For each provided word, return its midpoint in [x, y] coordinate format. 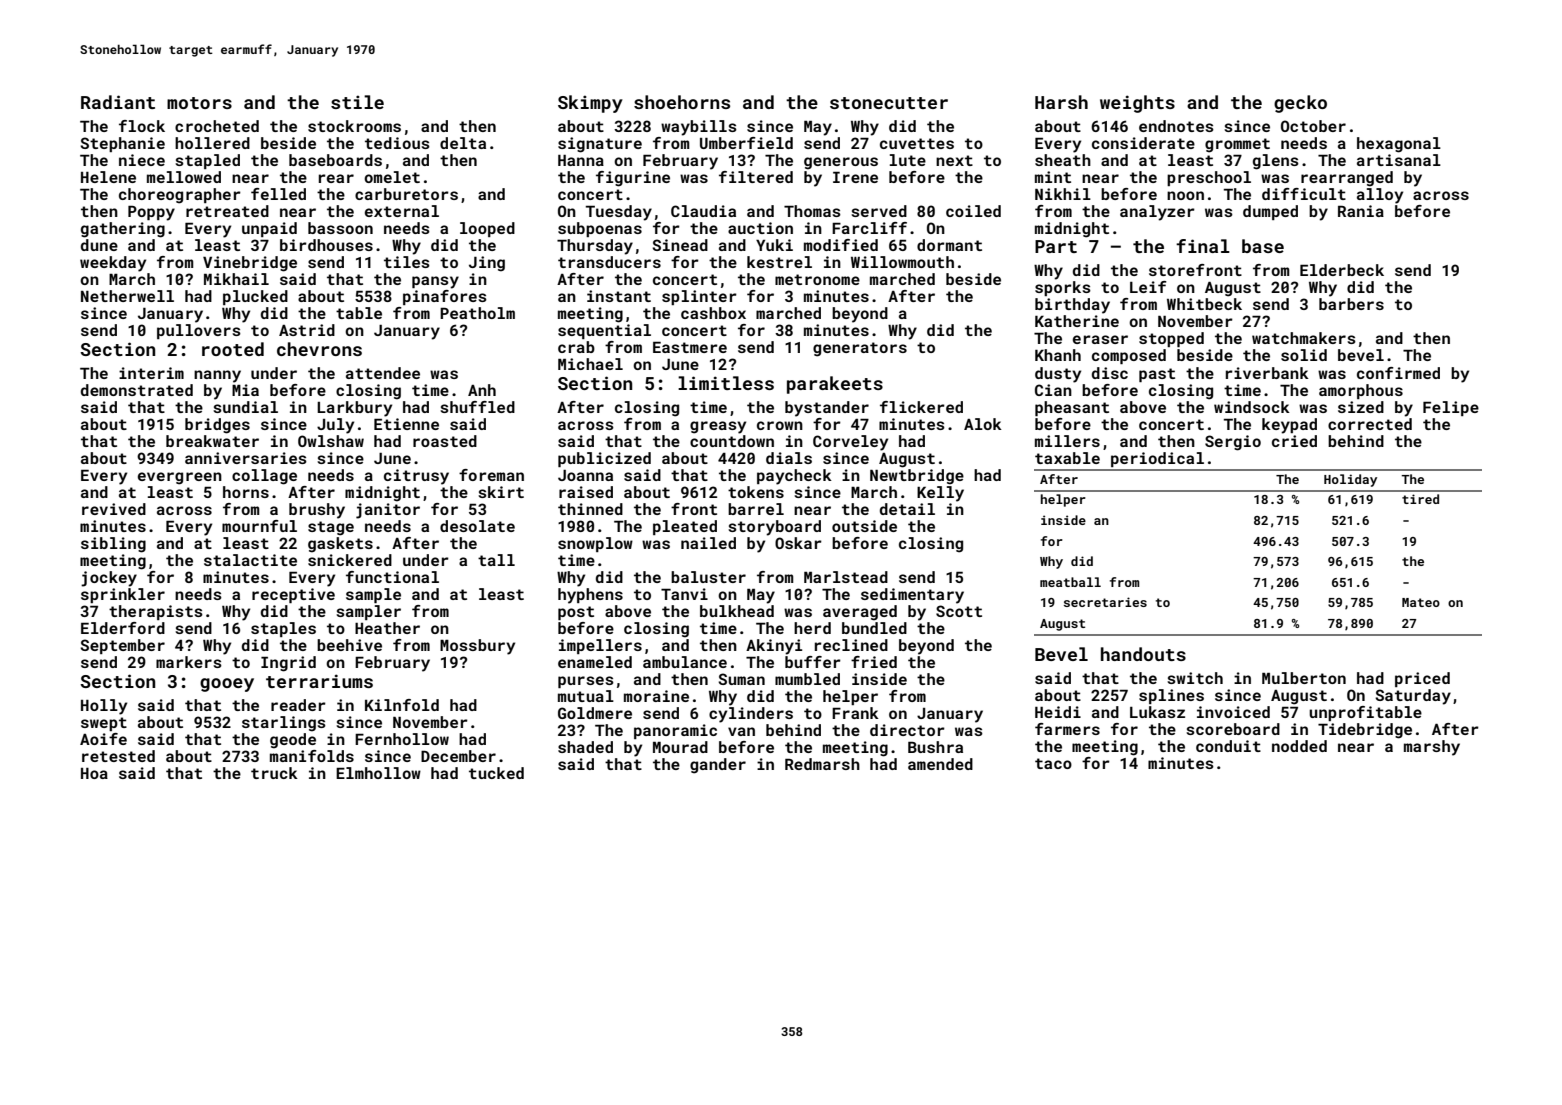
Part [1056, 246]
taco [1053, 763]
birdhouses [326, 245]
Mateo [1421, 602]
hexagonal [1399, 145]
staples [283, 629]
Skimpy [590, 104]
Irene [855, 177]
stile [357, 102]
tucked [496, 773]
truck [274, 773]
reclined [851, 645]
